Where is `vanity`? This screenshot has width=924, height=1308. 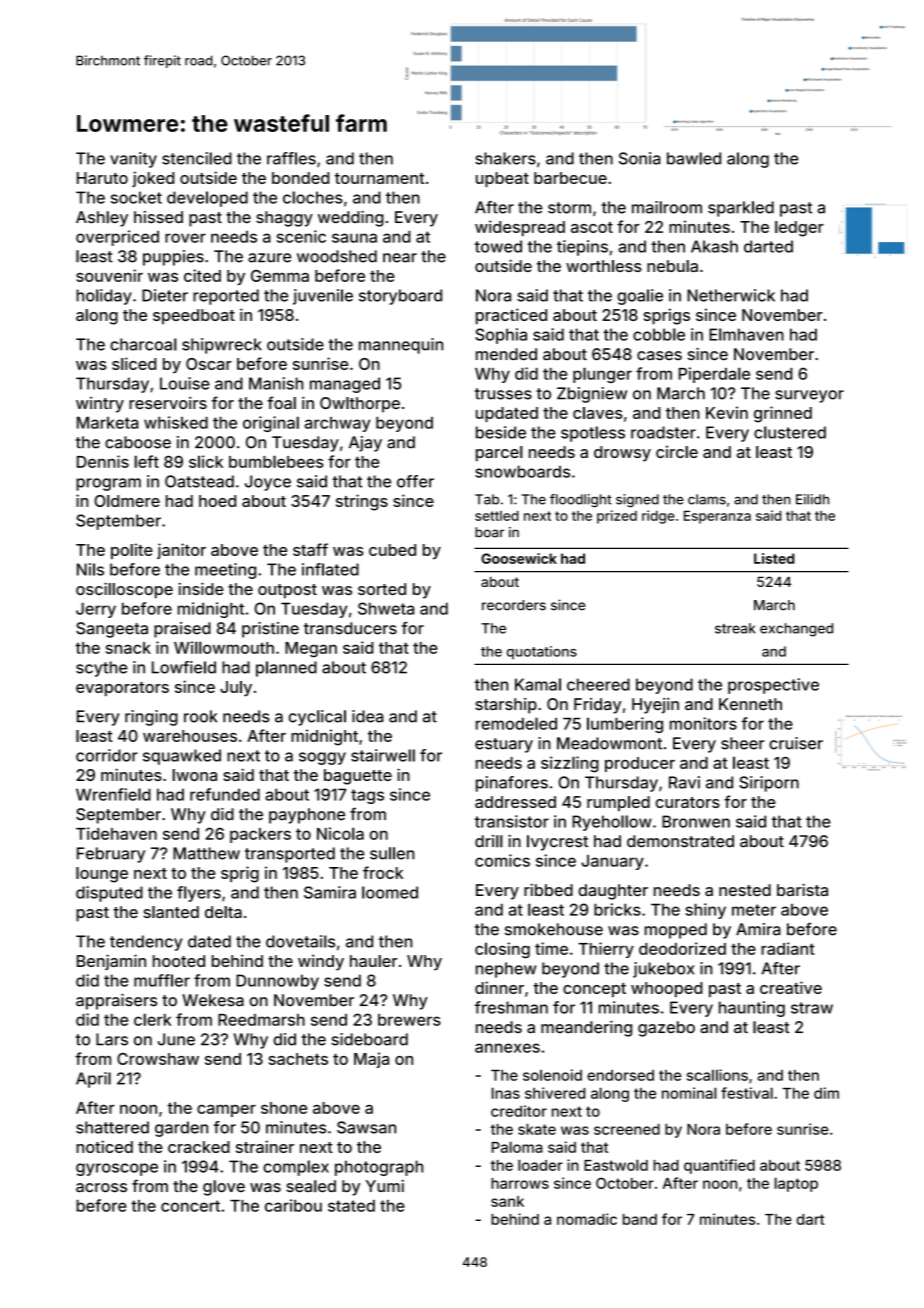 vanity is located at coordinates (133, 160).
